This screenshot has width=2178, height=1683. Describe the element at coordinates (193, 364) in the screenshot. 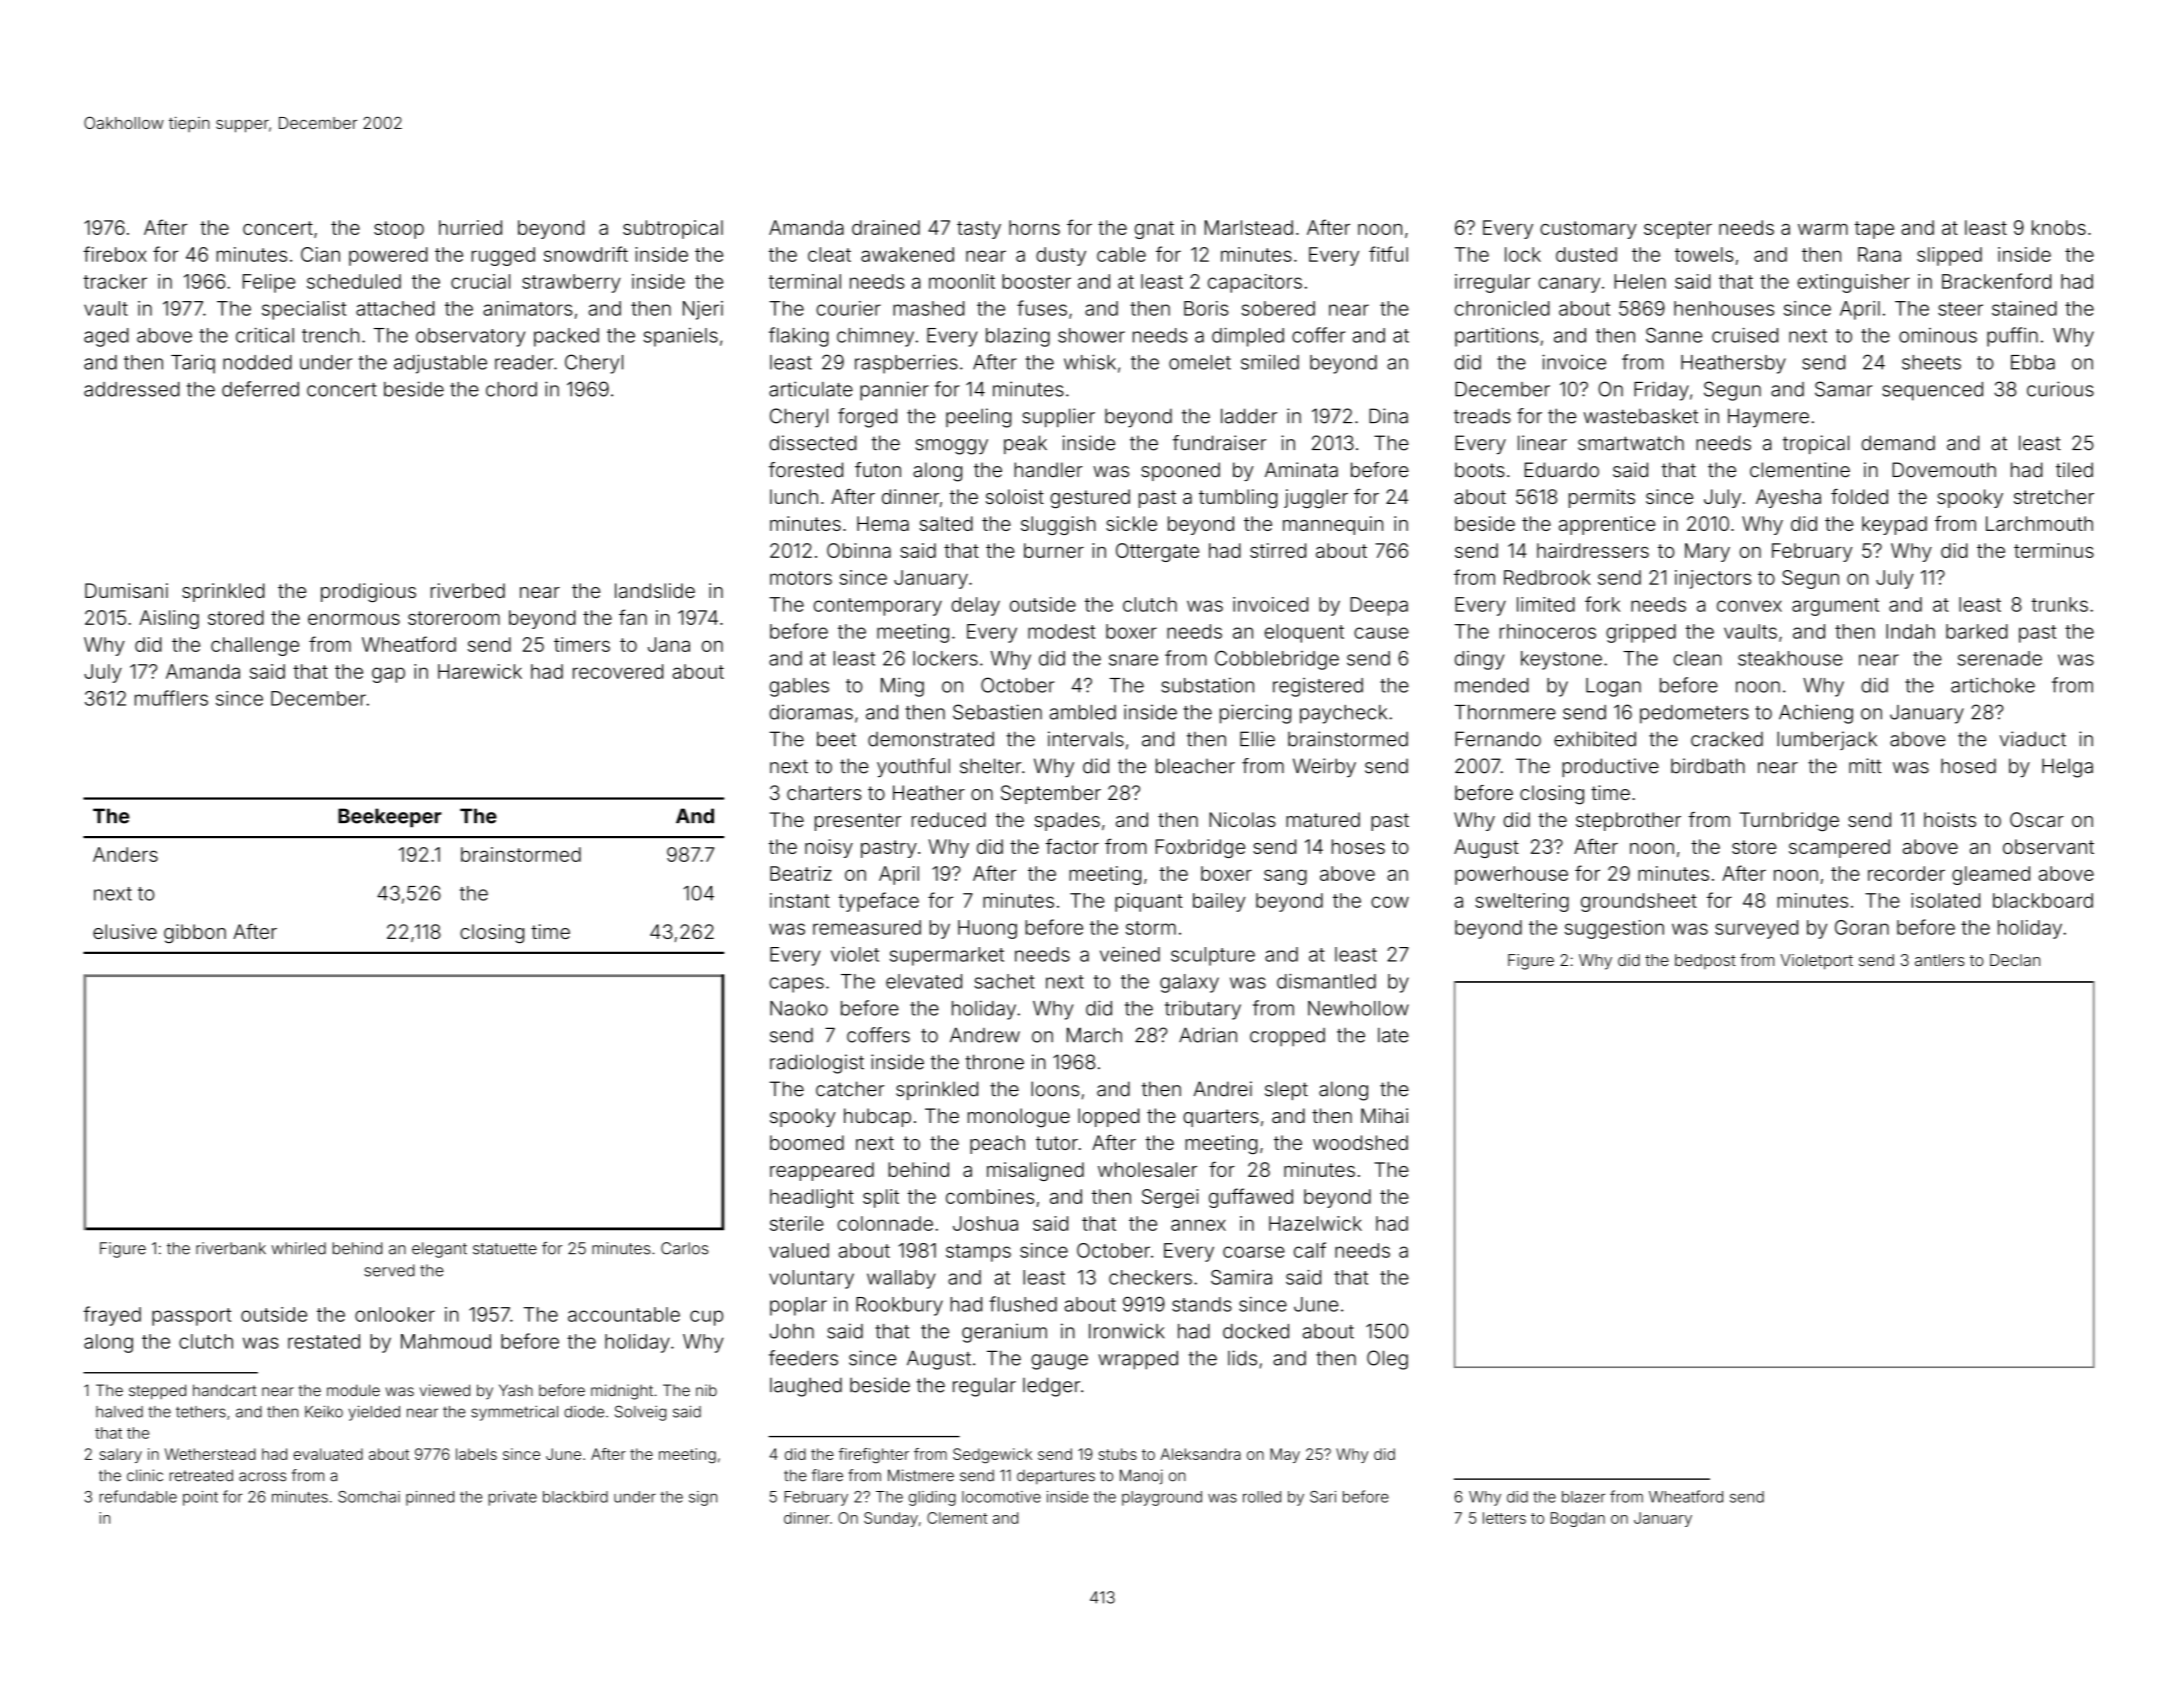

I see `Tariq` at that location.
